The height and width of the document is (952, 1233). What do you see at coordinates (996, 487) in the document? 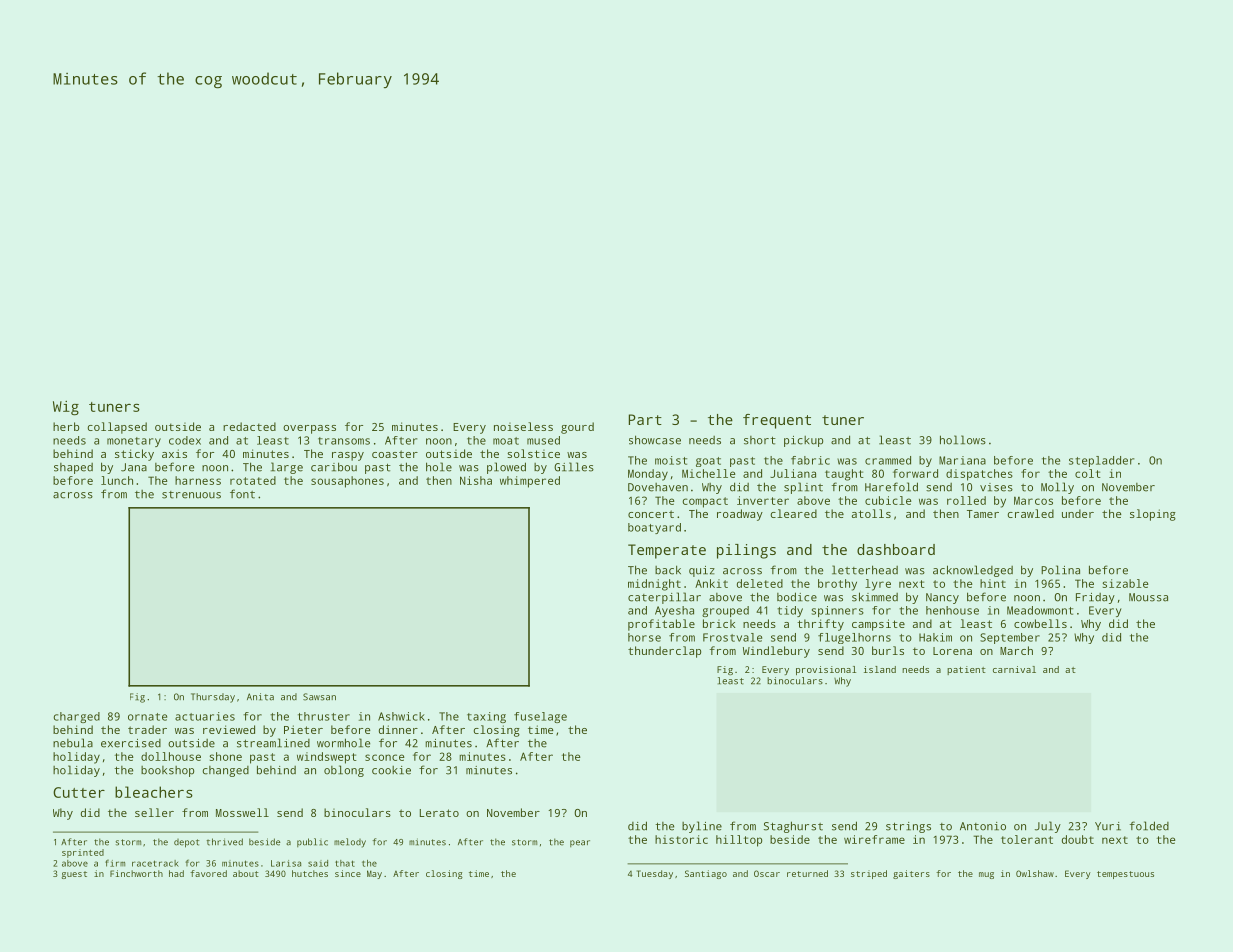
I see `vises` at bounding box center [996, 487].
